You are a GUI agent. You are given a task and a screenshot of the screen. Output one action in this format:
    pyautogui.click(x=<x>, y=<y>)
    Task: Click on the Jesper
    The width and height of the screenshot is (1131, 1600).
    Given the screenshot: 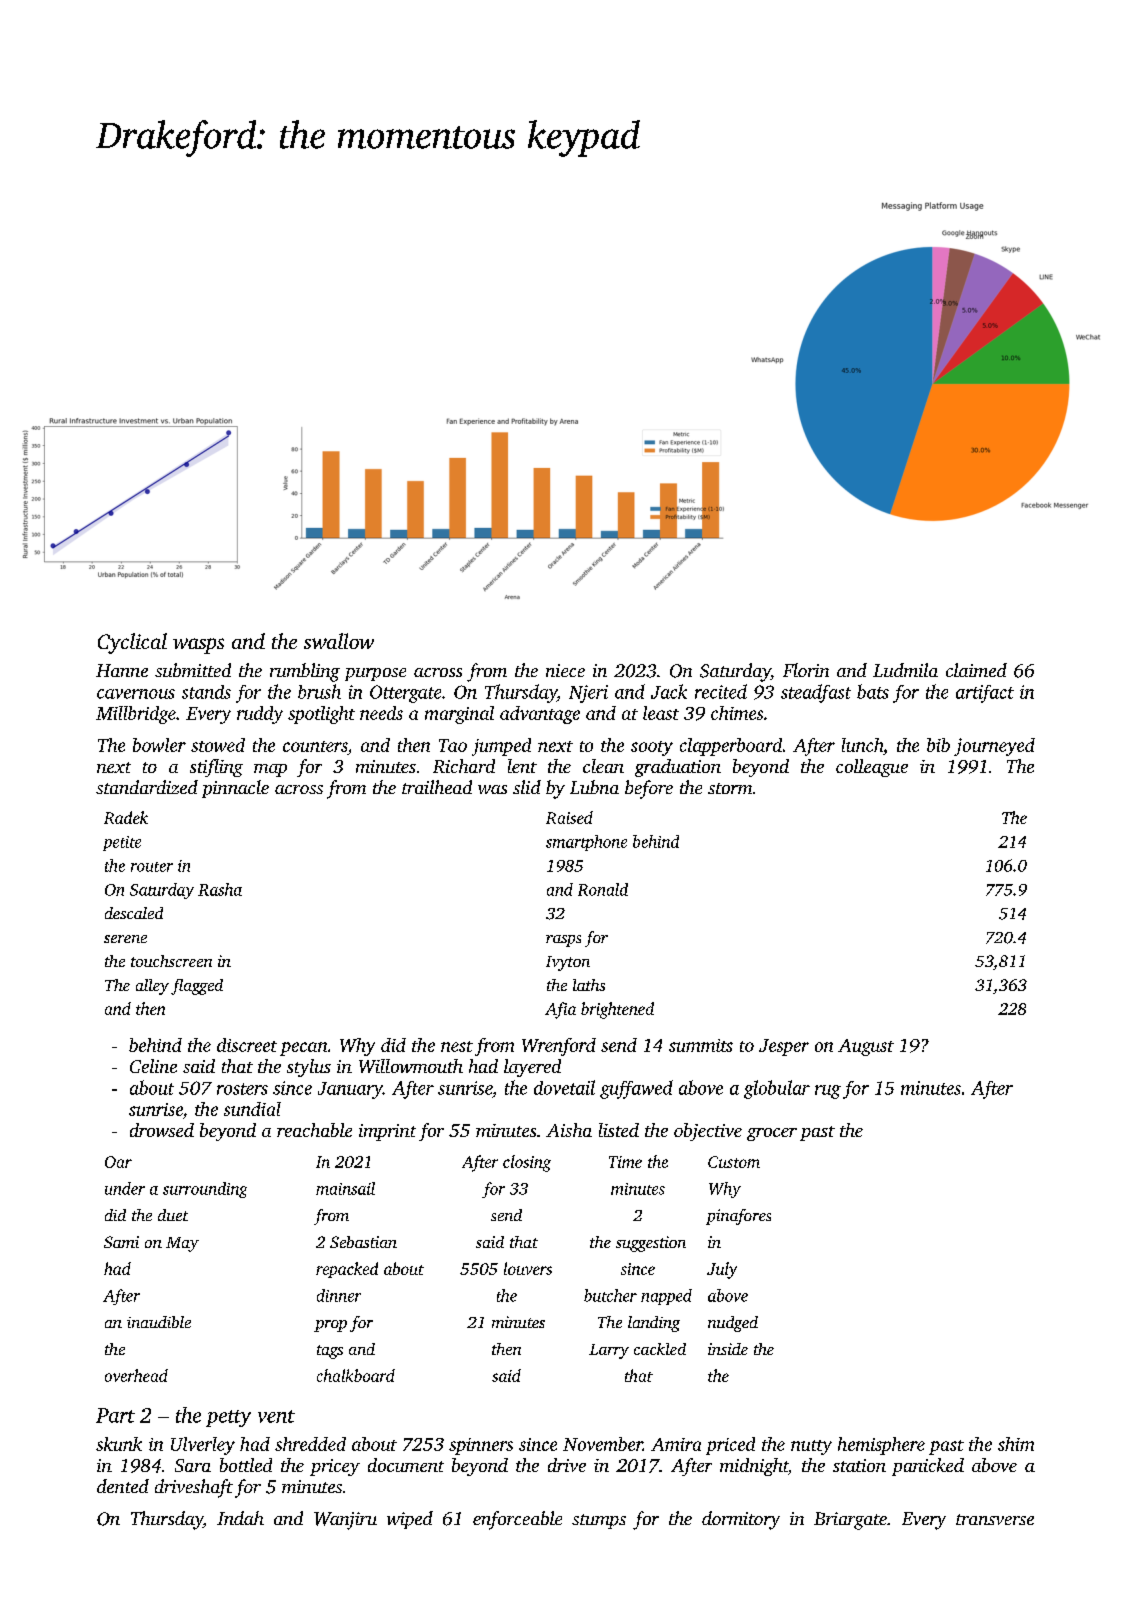 What is the action you would take?
    pyautogui.click(x=784, y=1047)
